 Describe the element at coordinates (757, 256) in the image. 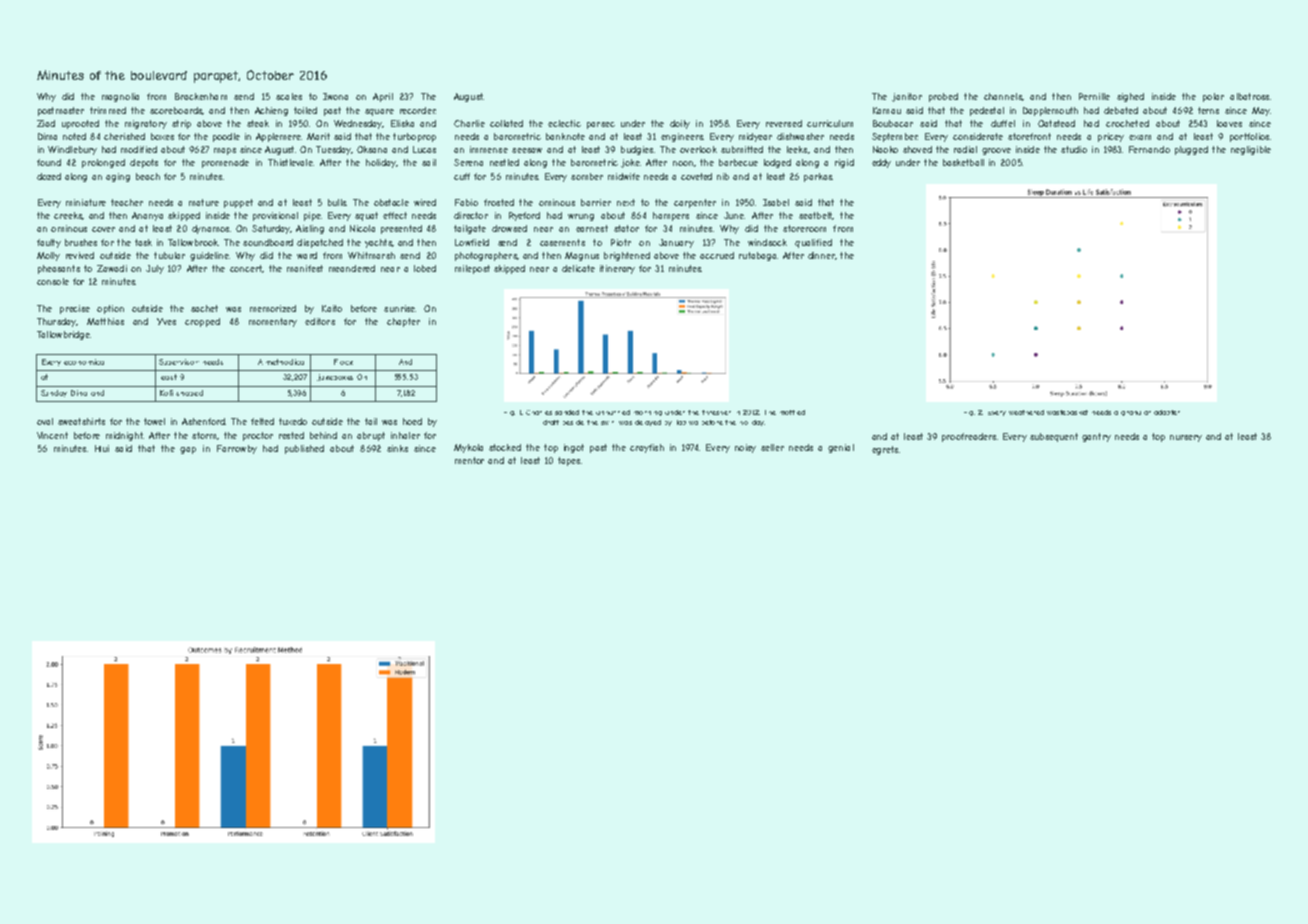

I see `rutabaga` at that location.
